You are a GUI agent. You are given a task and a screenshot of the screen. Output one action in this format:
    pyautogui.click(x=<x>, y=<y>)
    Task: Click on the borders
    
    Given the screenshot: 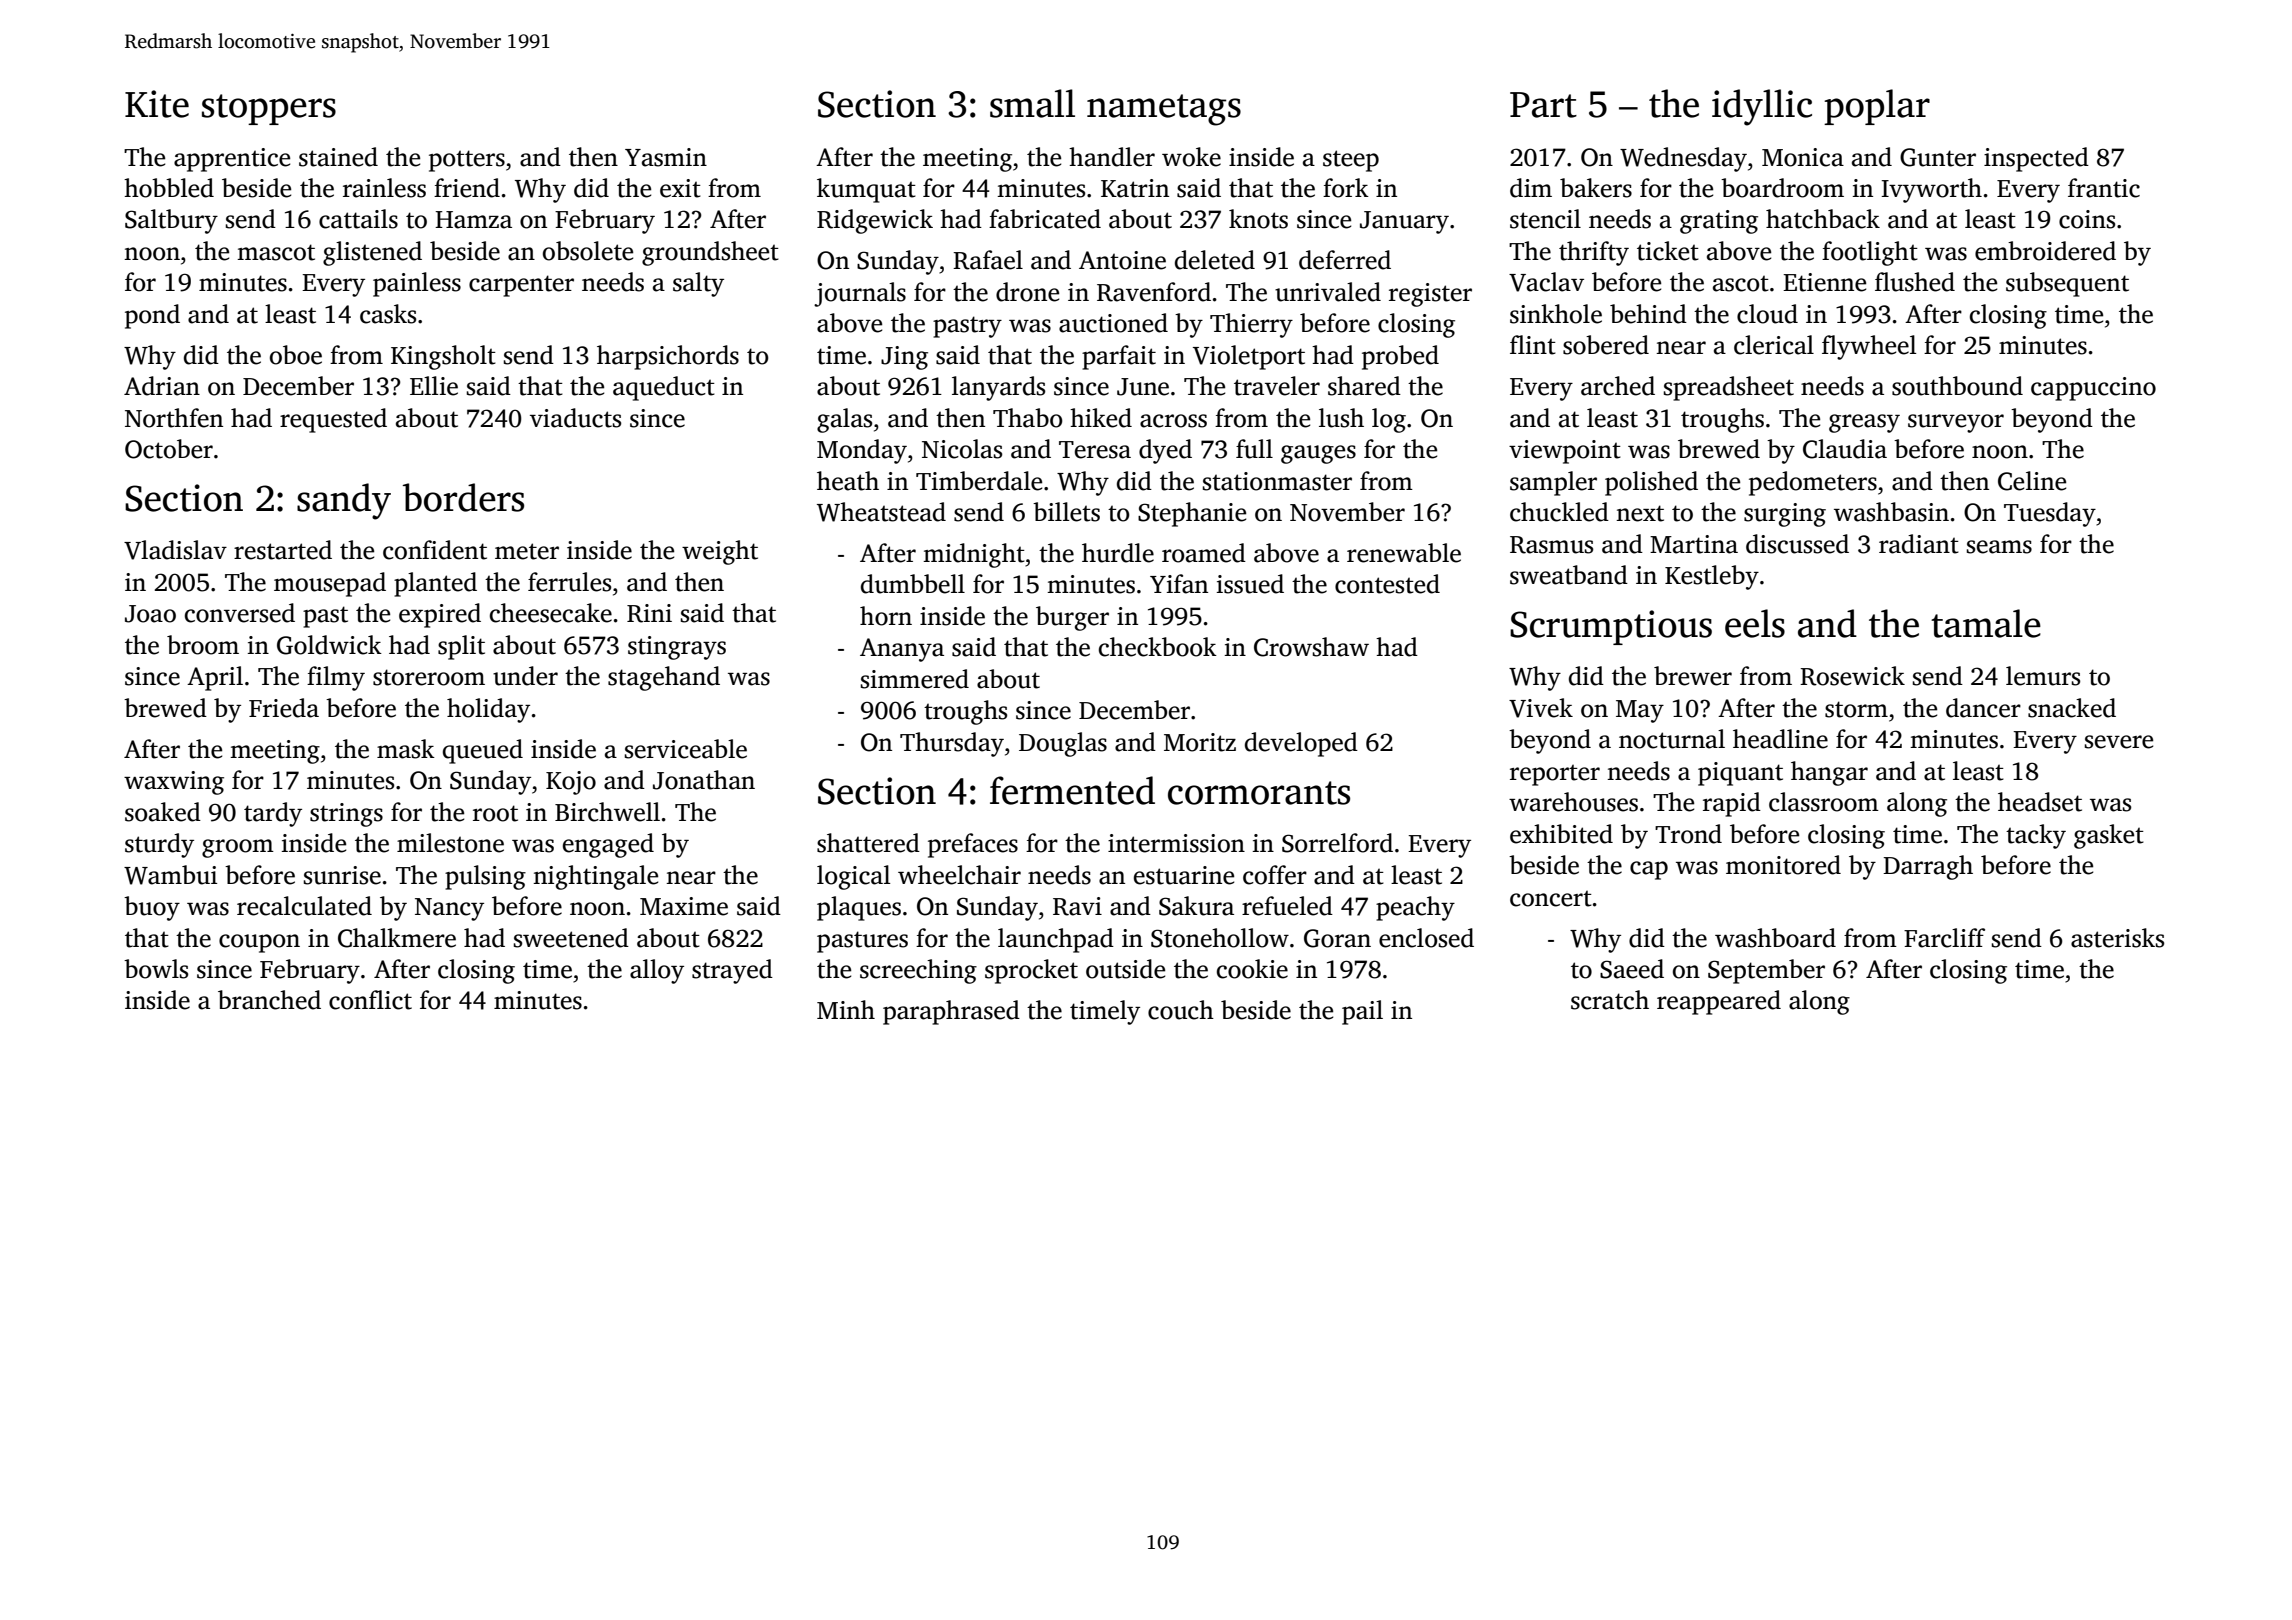 What is the action you would take?
    pyautogui.click(x=463, y=497)
